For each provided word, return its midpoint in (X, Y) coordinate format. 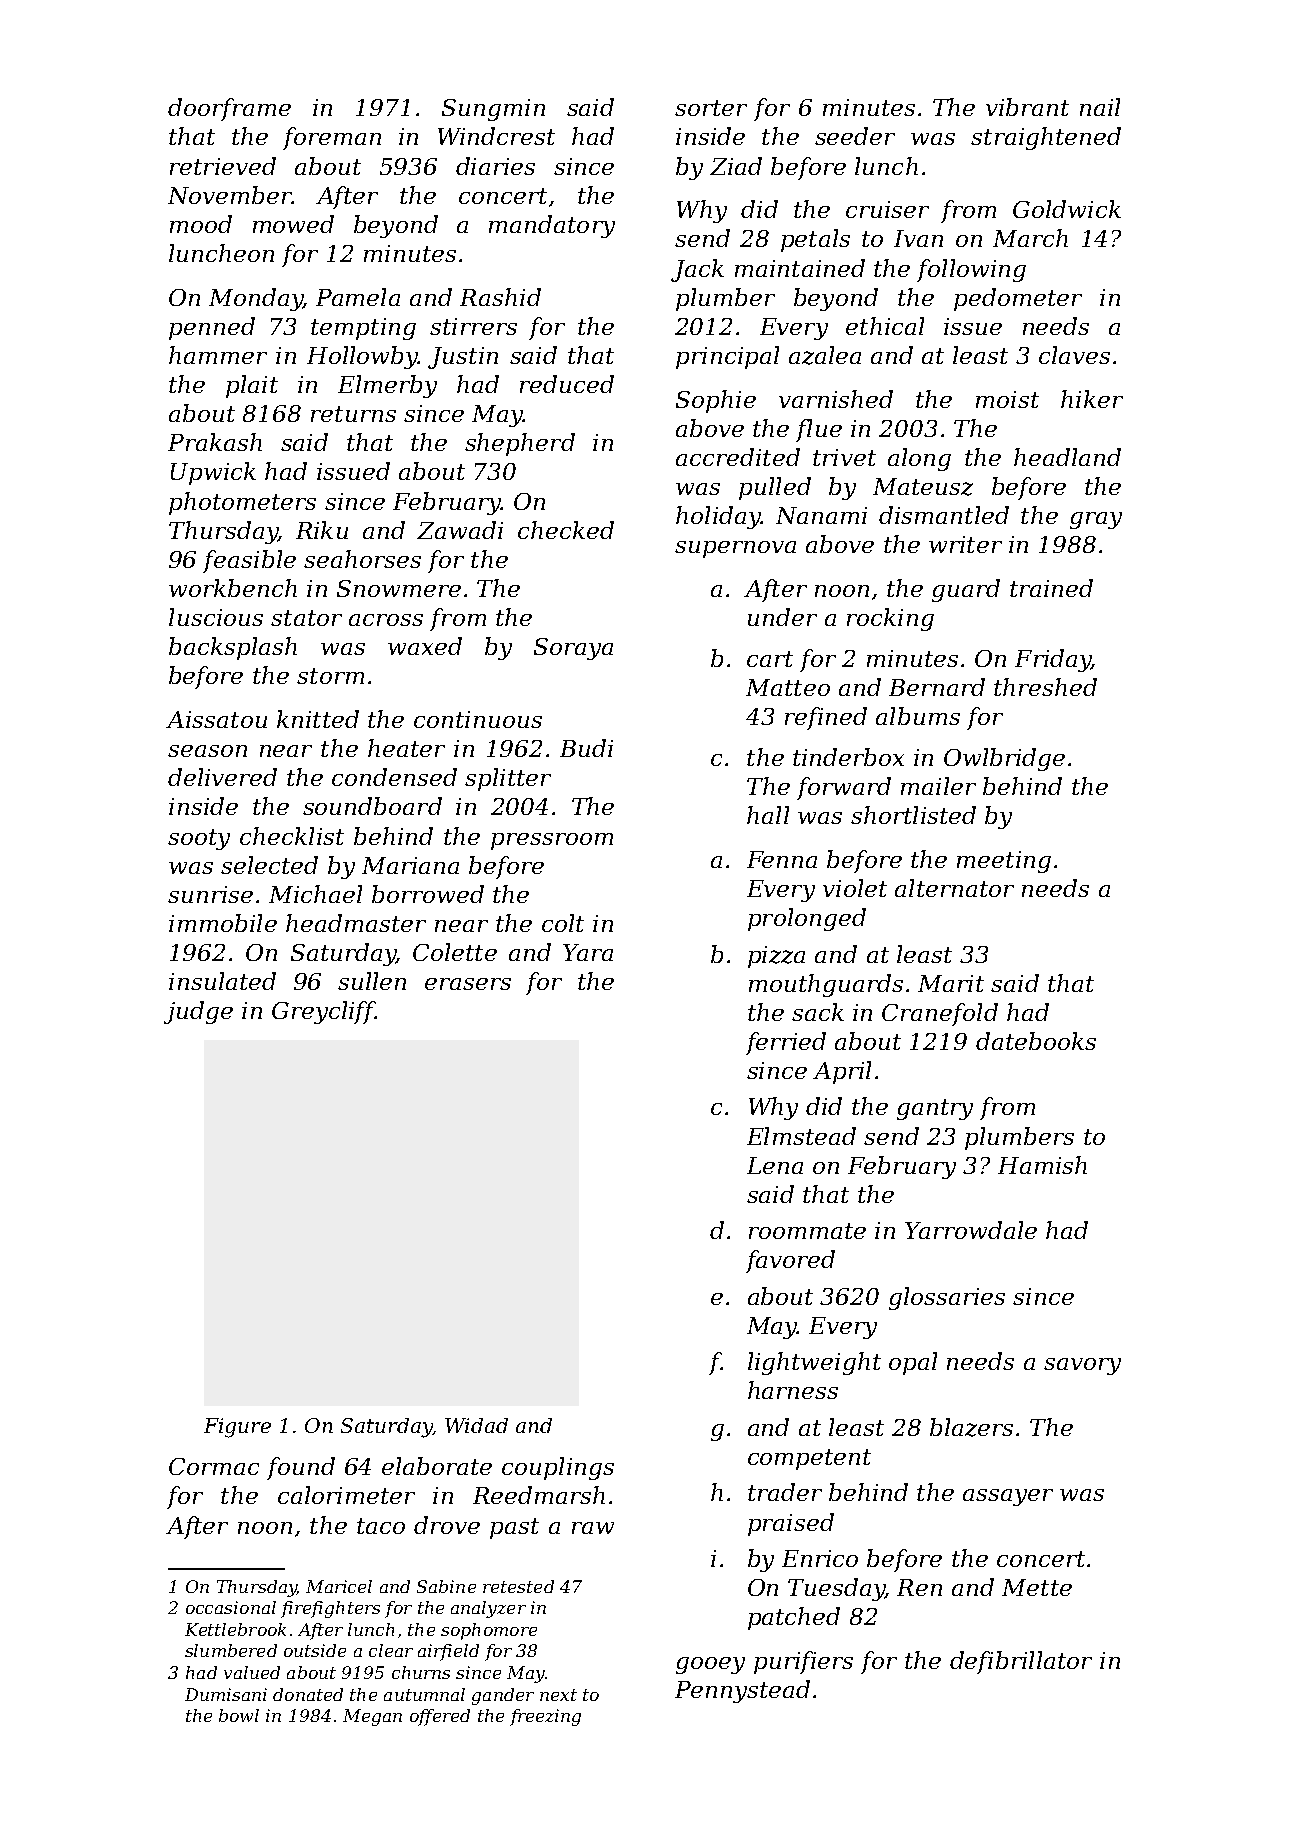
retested (518, 1586)
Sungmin (493, 110)
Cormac (214, 1466)
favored (790, 1261)
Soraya (573, 649)
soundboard (372, 806)
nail (1100, 107)
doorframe (229, 109)
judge (198, 1012)
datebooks (1036, 1041)
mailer (938, 786)
